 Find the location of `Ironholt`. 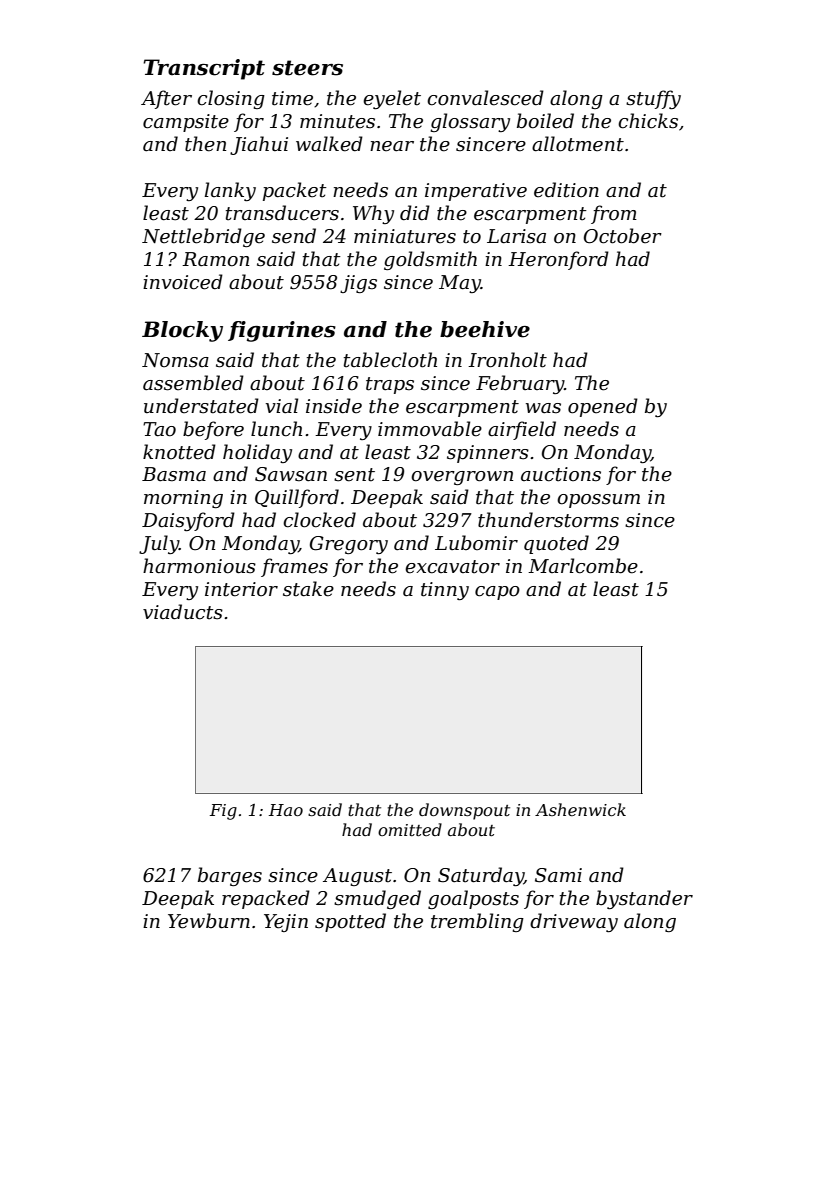

Ironholt is located at coordinates (507, 360).
